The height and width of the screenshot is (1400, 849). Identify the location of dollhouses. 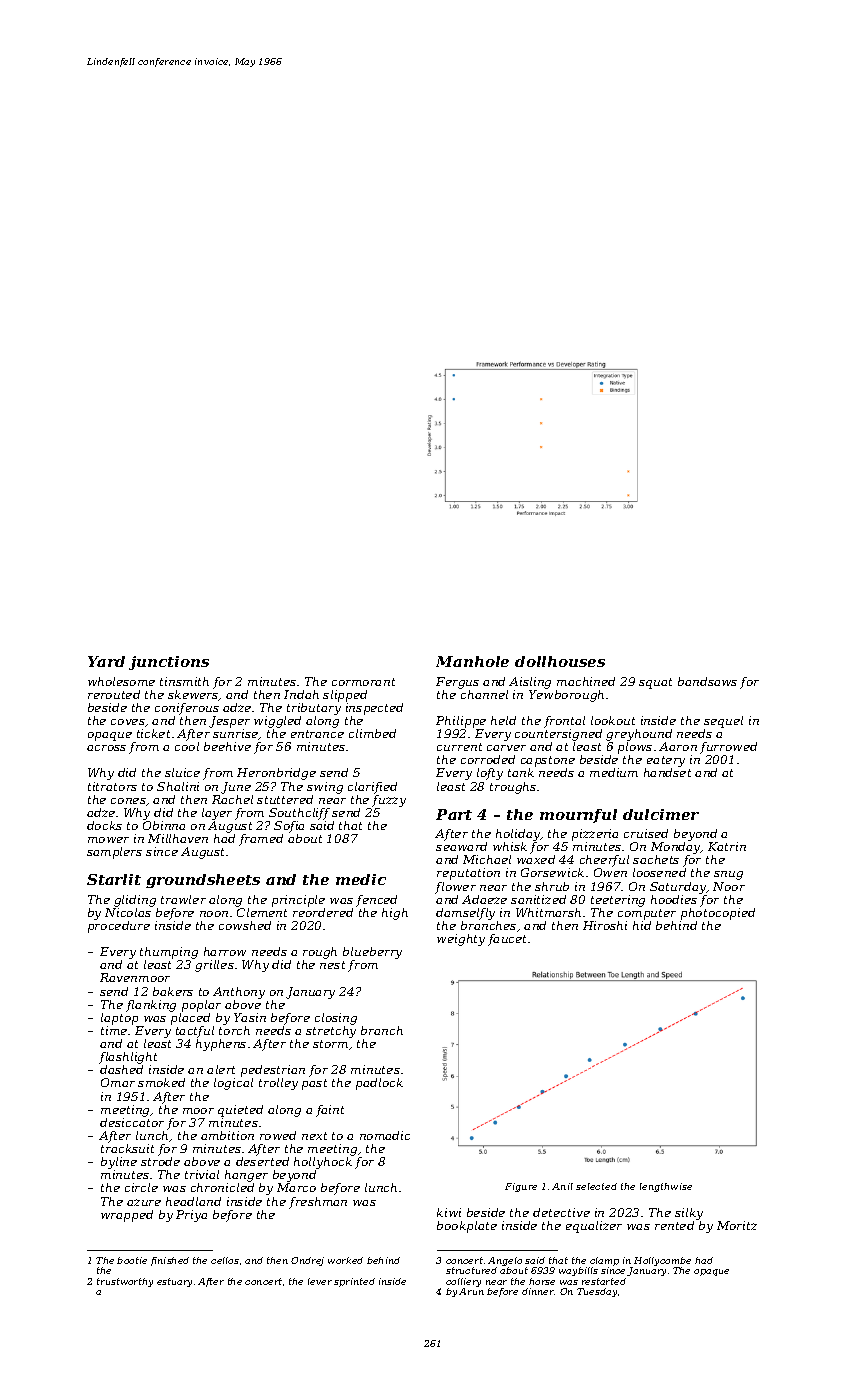
(560, 661).
